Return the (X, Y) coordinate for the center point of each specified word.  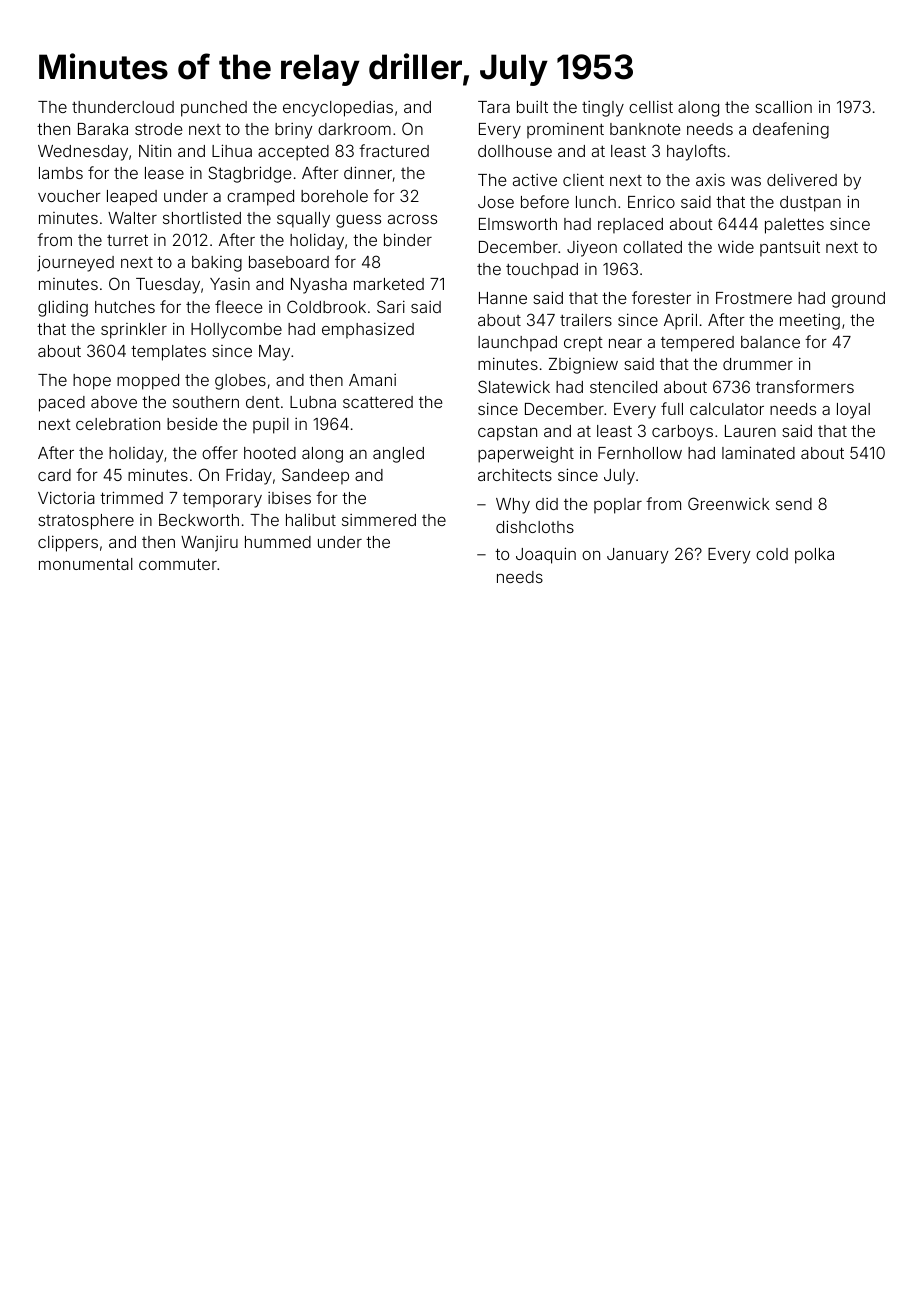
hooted (270, 453)
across (412, 219)
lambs (61, 173)
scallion (783, 106)
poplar (618, 506)
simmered (379, 520)
